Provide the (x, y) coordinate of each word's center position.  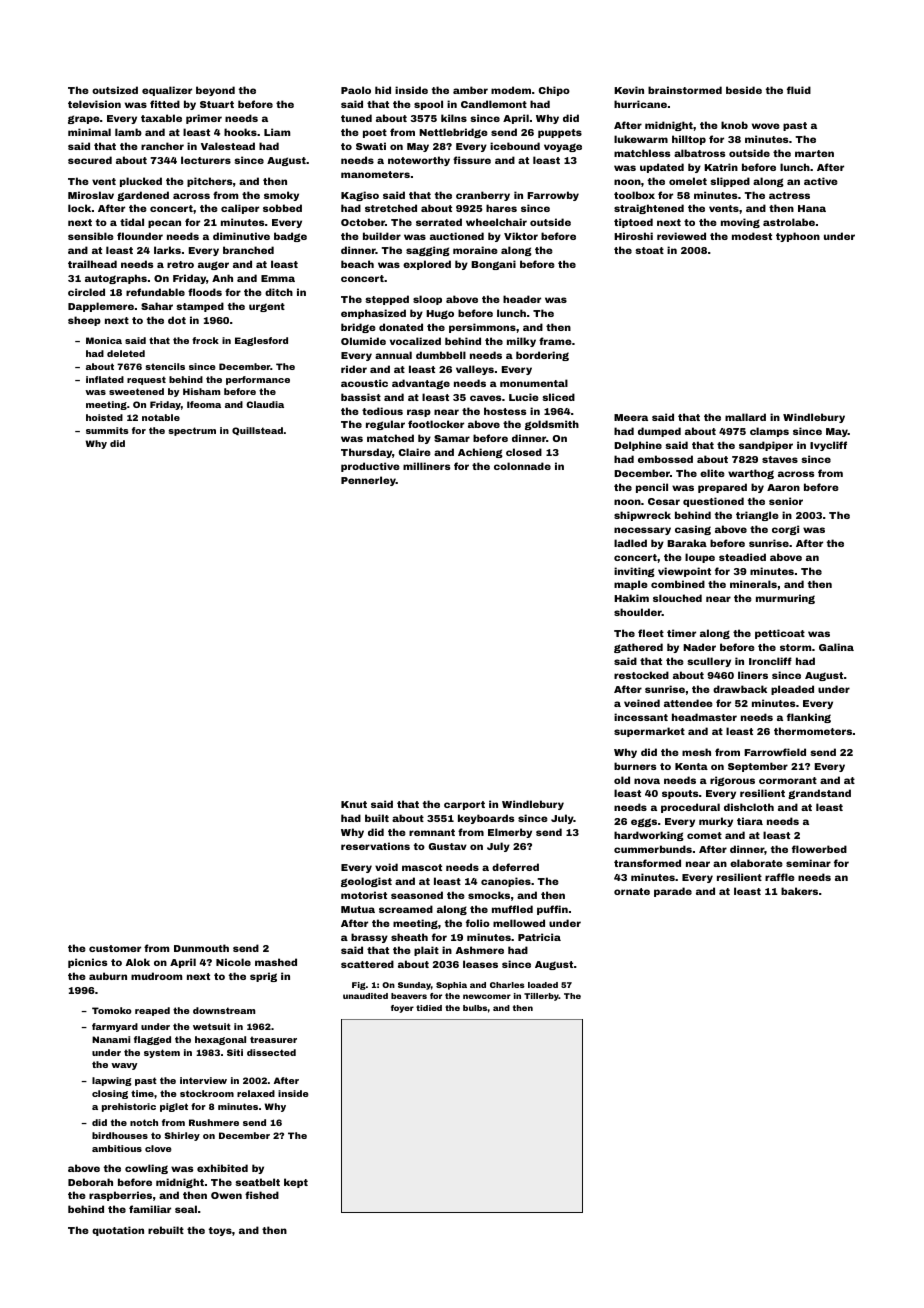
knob (734, 125)
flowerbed (819, 849)
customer (115, 948)
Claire (414, 452)
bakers (799, 891)
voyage (563, 147)
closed (524, 452)
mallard (745, 417)
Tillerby (541, 997)
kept (296, 1183)
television (94, 104)
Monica (104, 340)
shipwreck (642, 516)
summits (107, 430)
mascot (422, 867)
